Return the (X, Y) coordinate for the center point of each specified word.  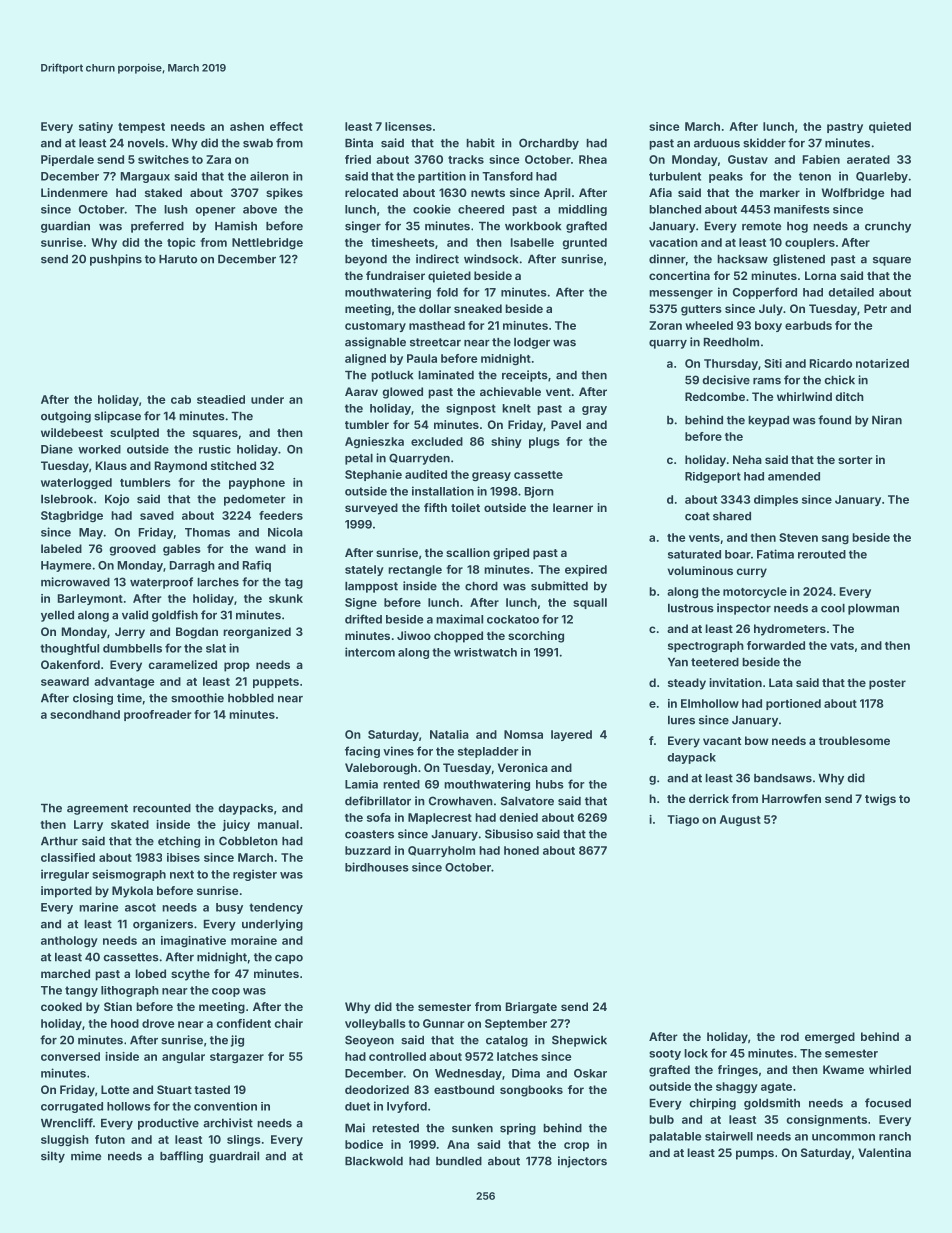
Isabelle (532, 242)
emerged (830, 1038)
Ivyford (407, 1107)
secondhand (85, 714)
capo (289, 959)
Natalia (449, 734)
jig (237, 1041)
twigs (880, 800)
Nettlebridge (267, 243)
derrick (709, 798)
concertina (679, 275)
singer (363, 227)
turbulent (675, 176)
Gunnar (443, 1023)
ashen (247, 126)
